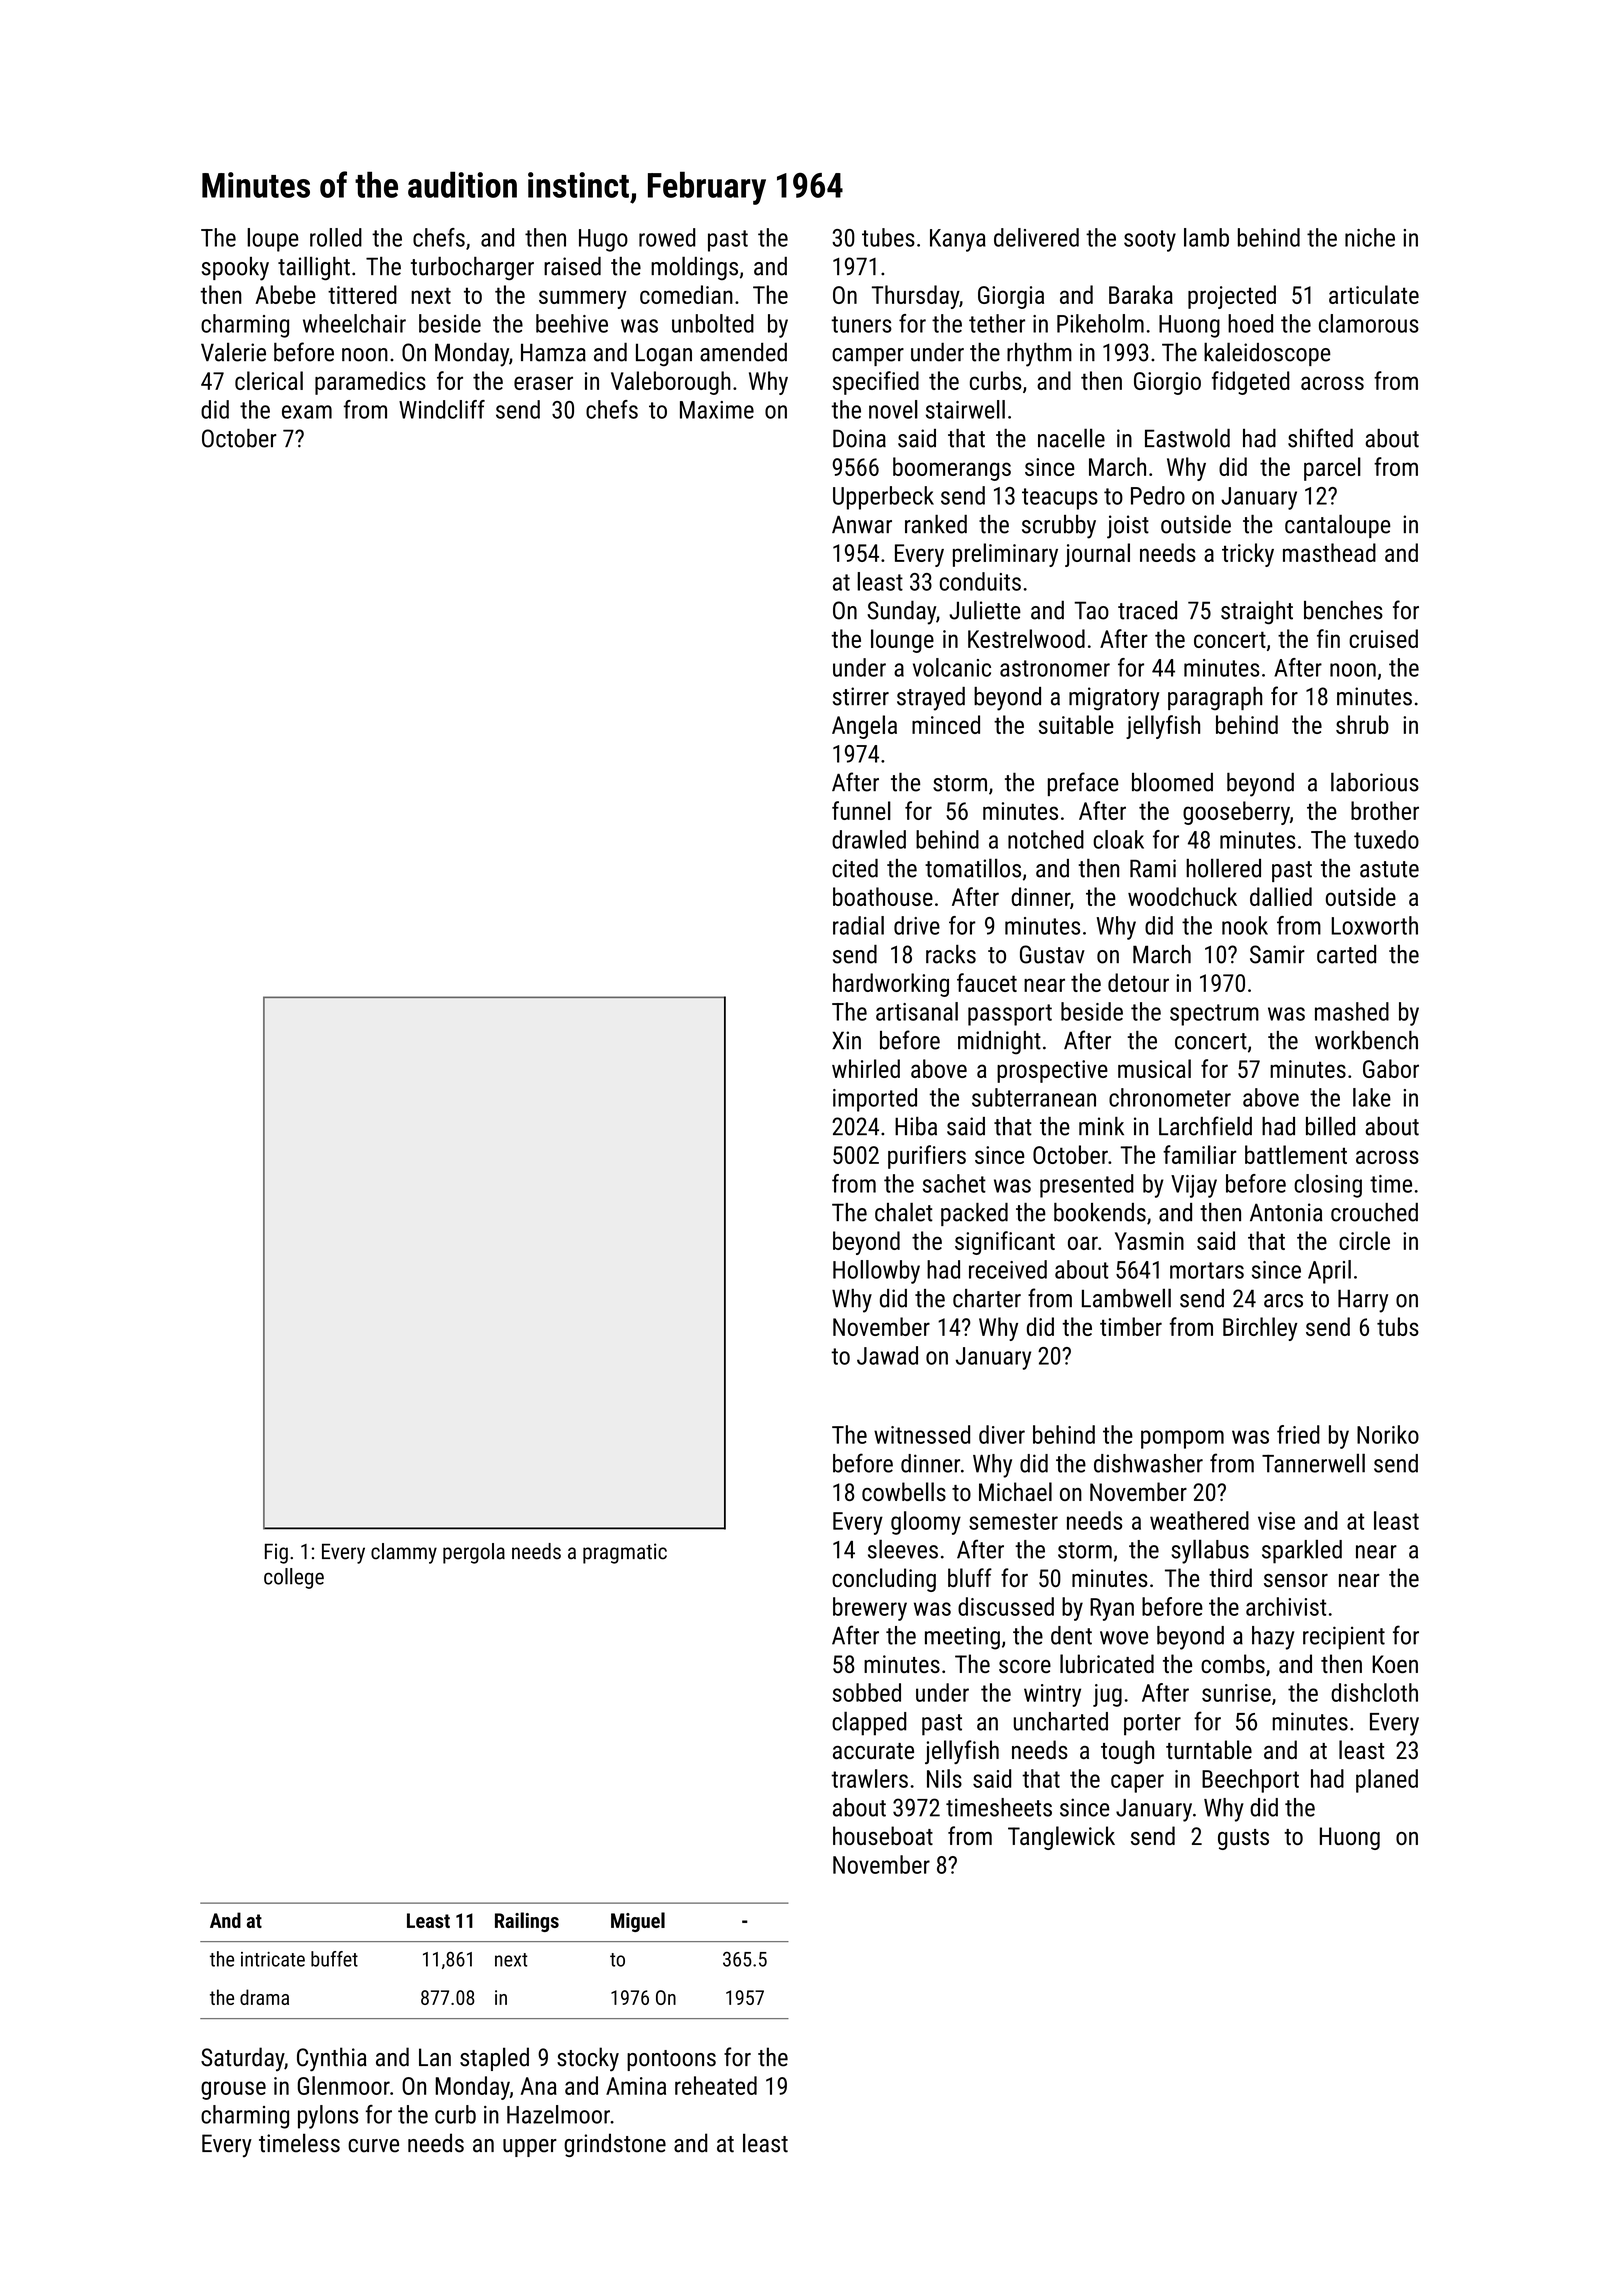  I want to click on rolled, so click(336, 237).
